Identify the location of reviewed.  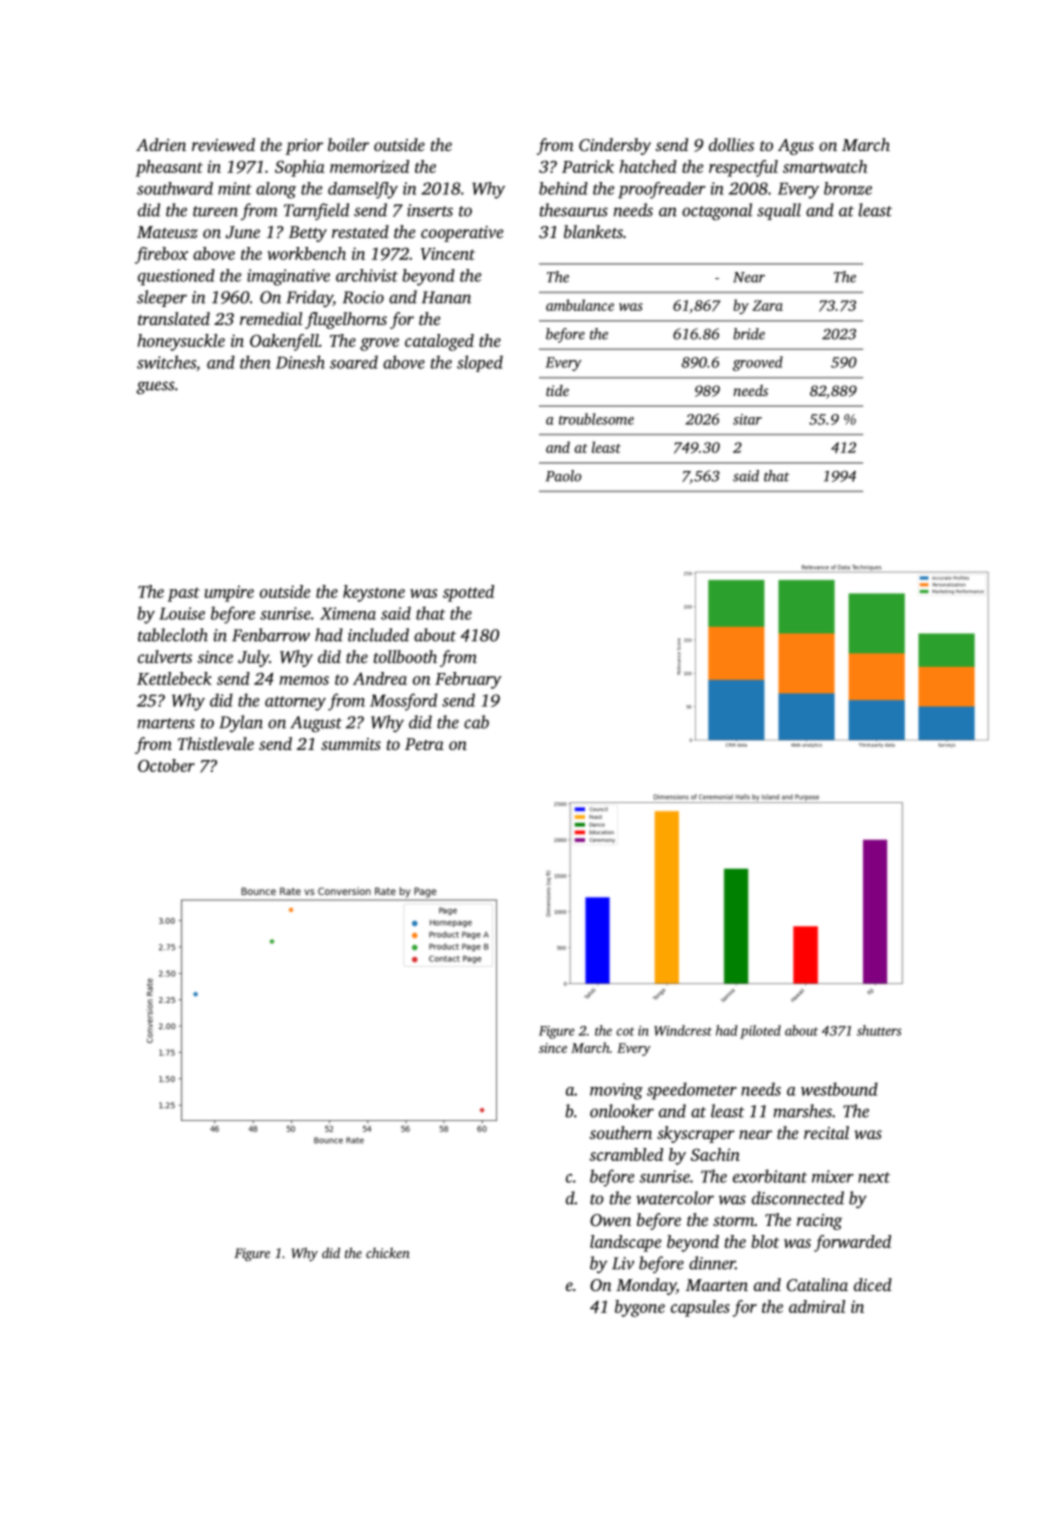
(223, 144).
